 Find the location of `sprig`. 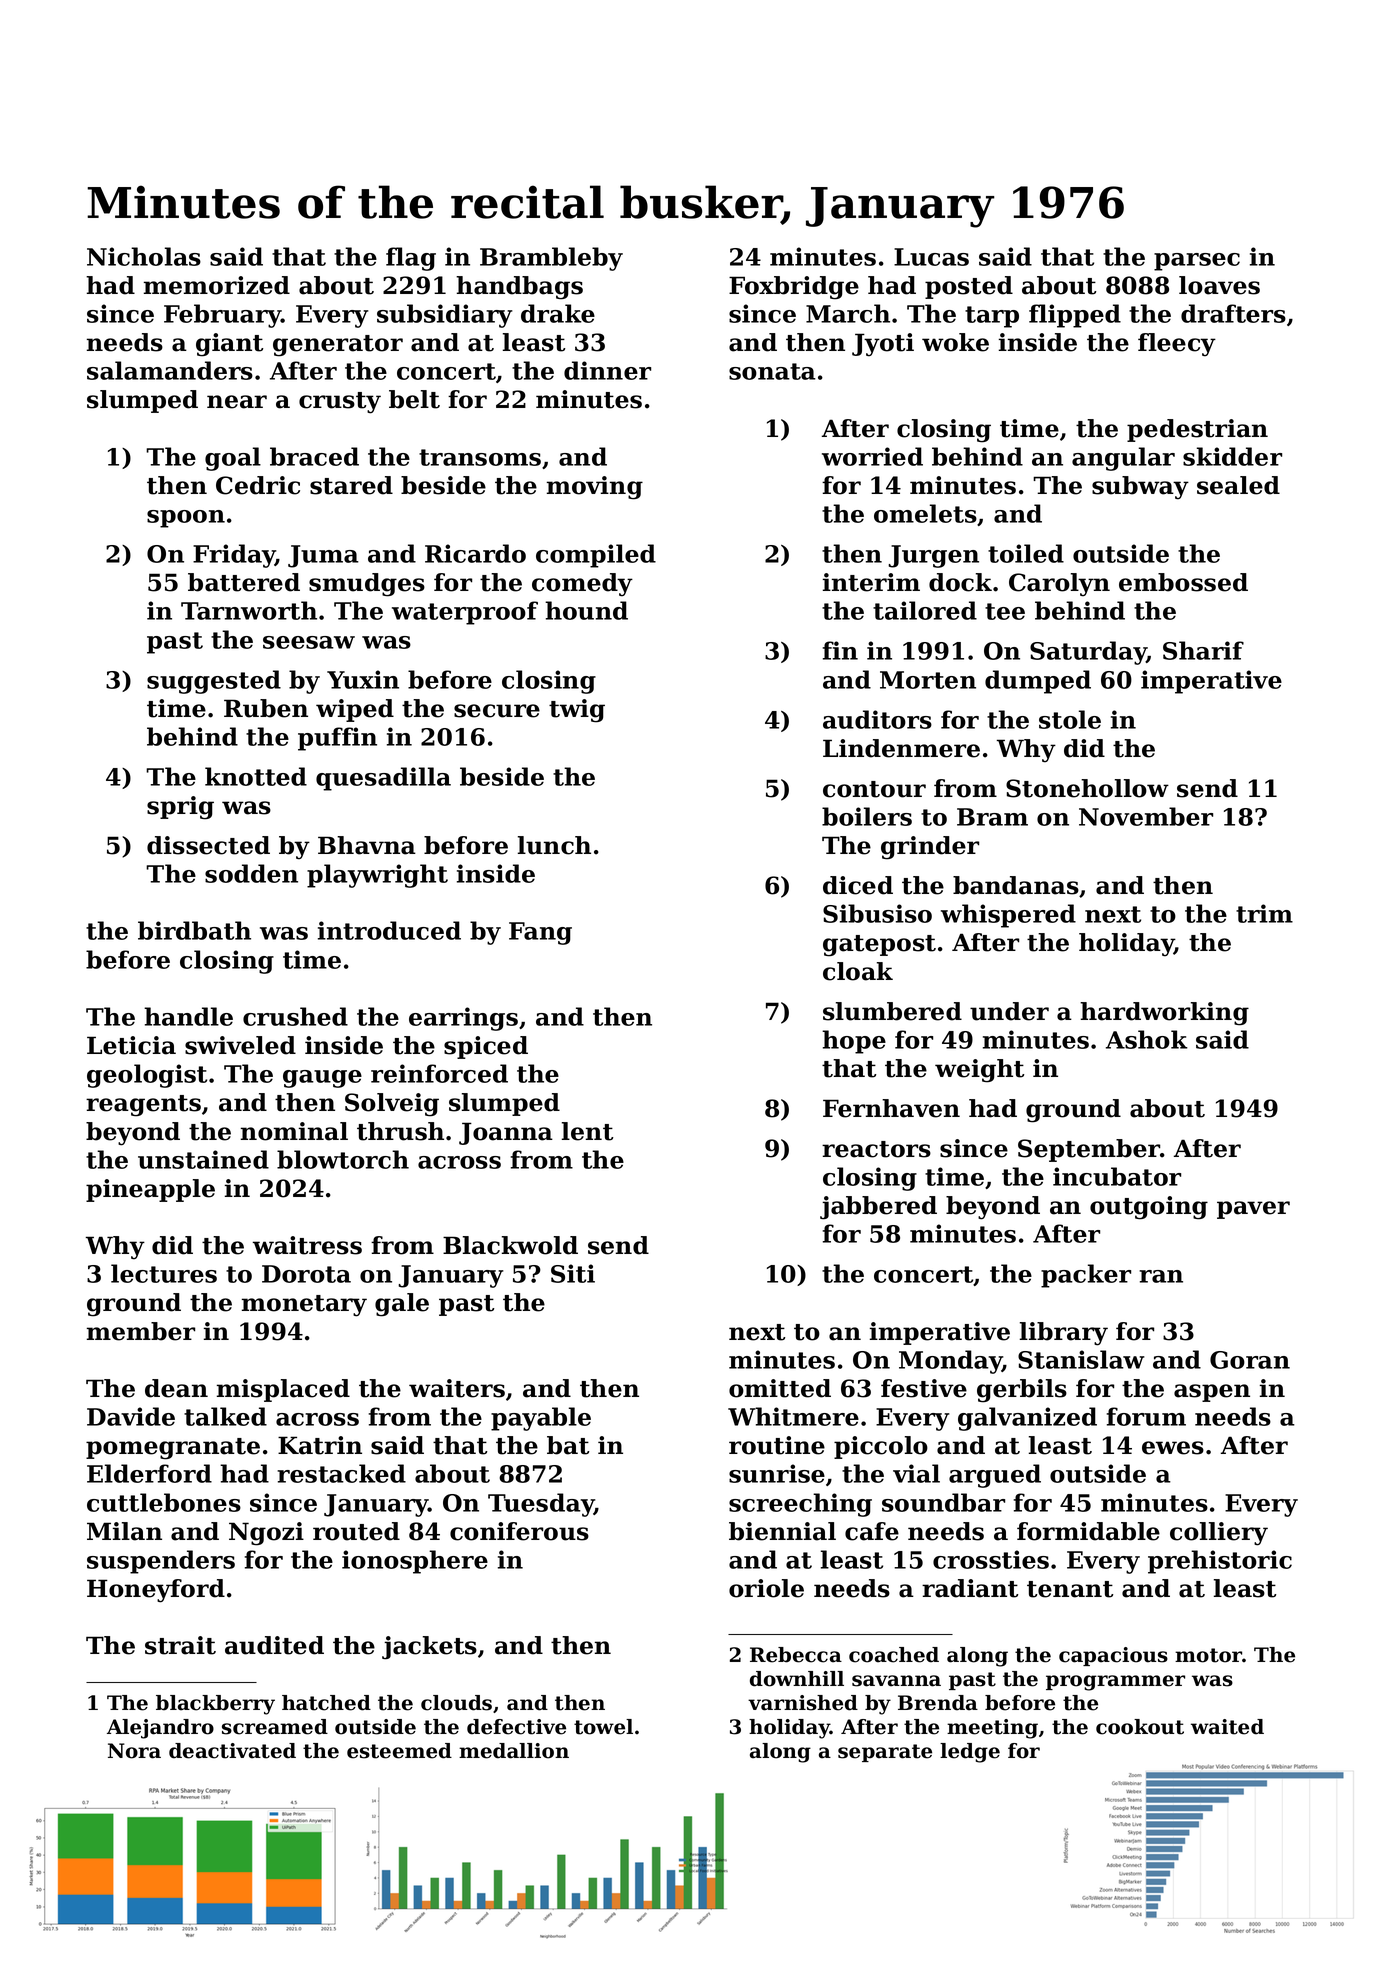

sprig is located at coordinates (180, 808).
